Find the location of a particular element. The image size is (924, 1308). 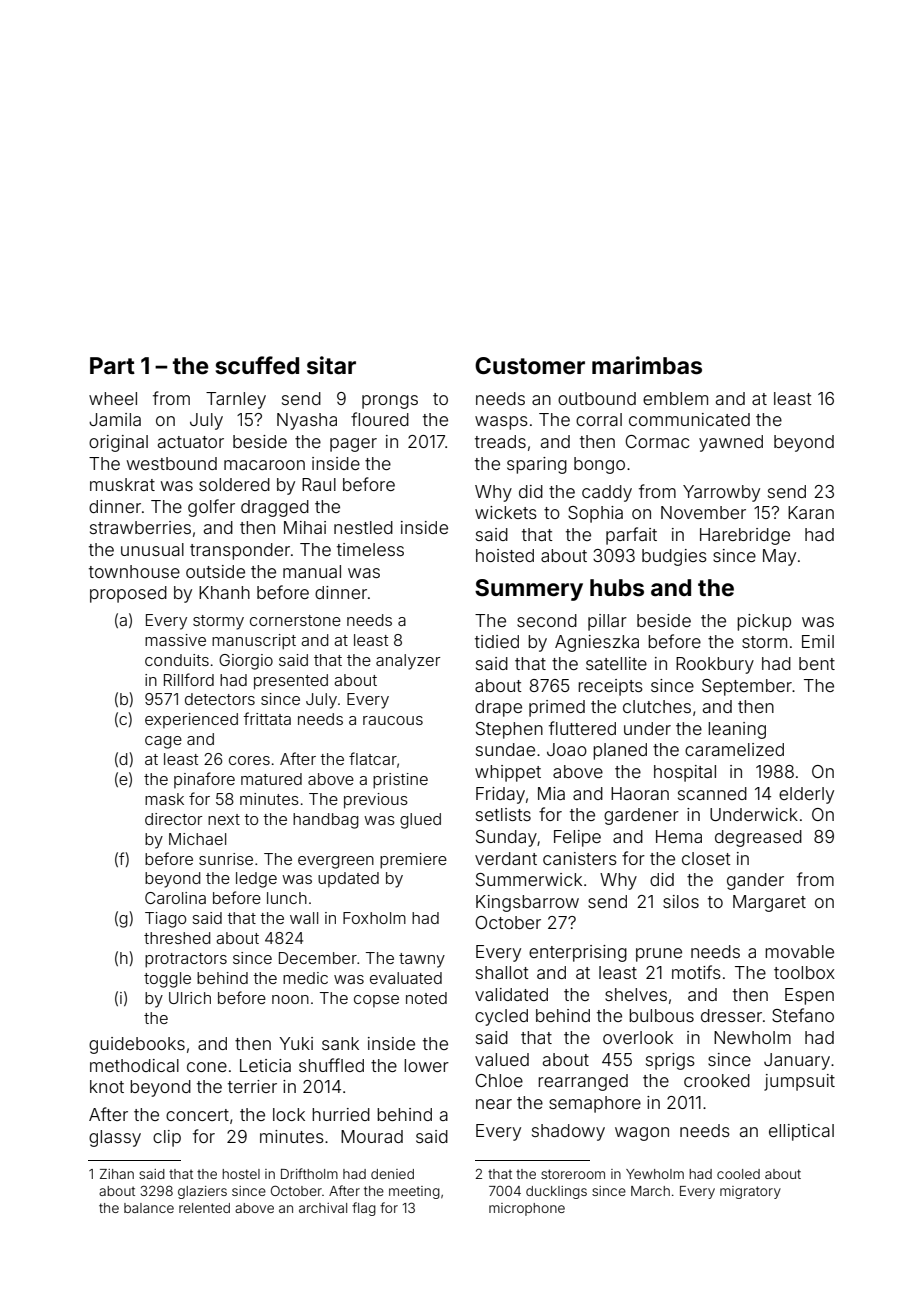

Sophia is located at coordinates (595, 514).
